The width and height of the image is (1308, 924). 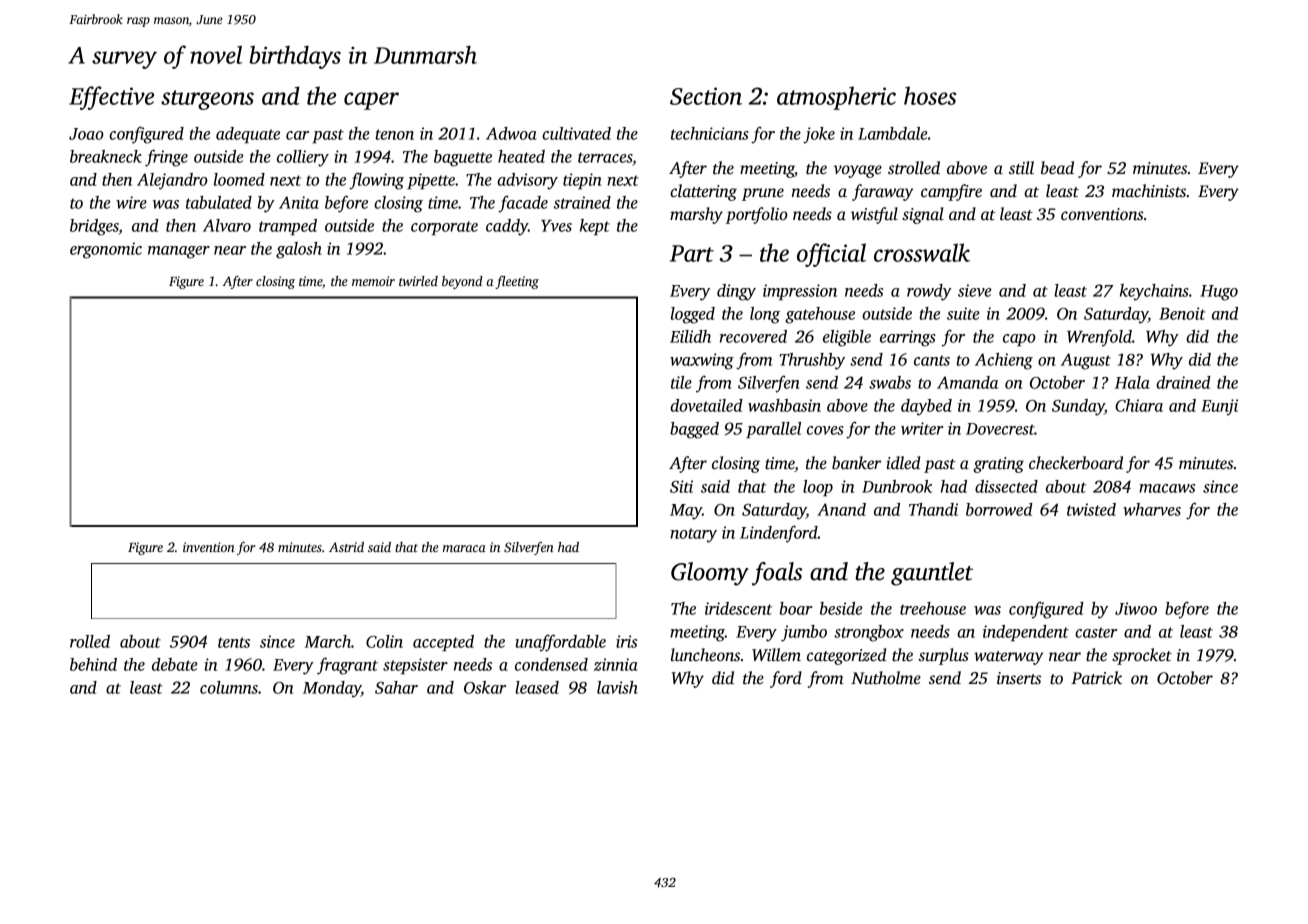 I want to click on grating, so click(x=998, y=465).
